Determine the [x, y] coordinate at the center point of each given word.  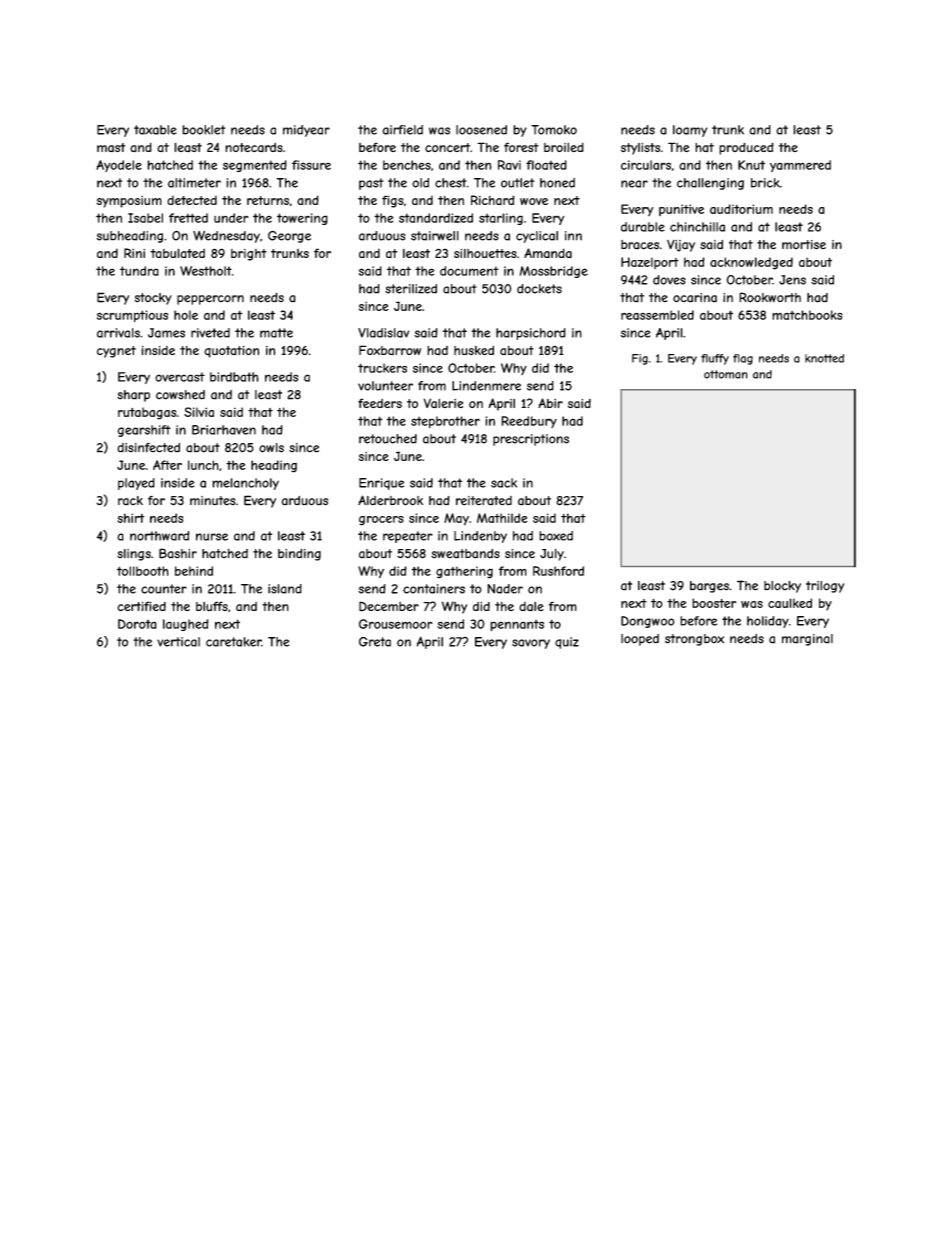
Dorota [137, 624]
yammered [800, 166]
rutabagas [147, 413]
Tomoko [554, 130]
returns [268, 200]
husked [474, 350]
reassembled [657, 315]
